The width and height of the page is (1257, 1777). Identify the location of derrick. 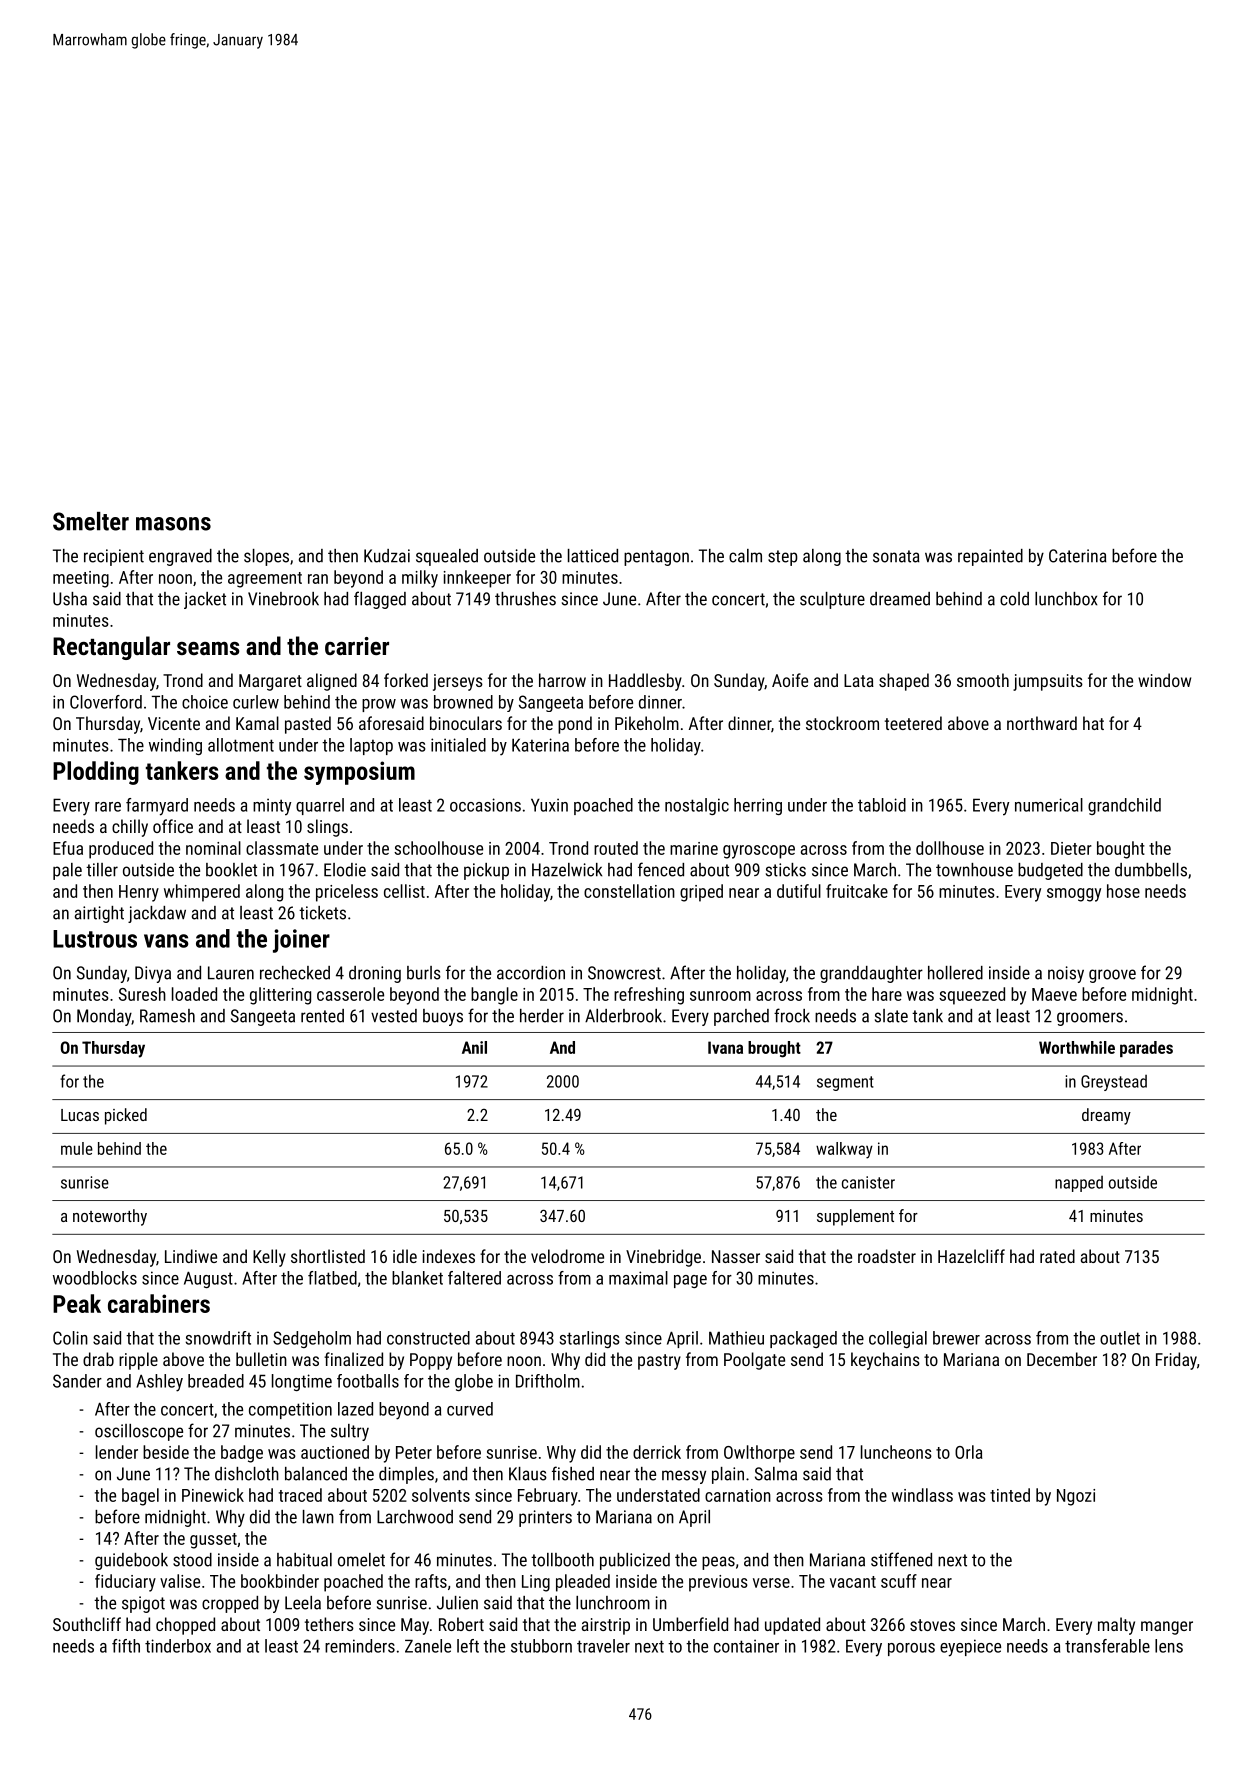
(657, 1452).
